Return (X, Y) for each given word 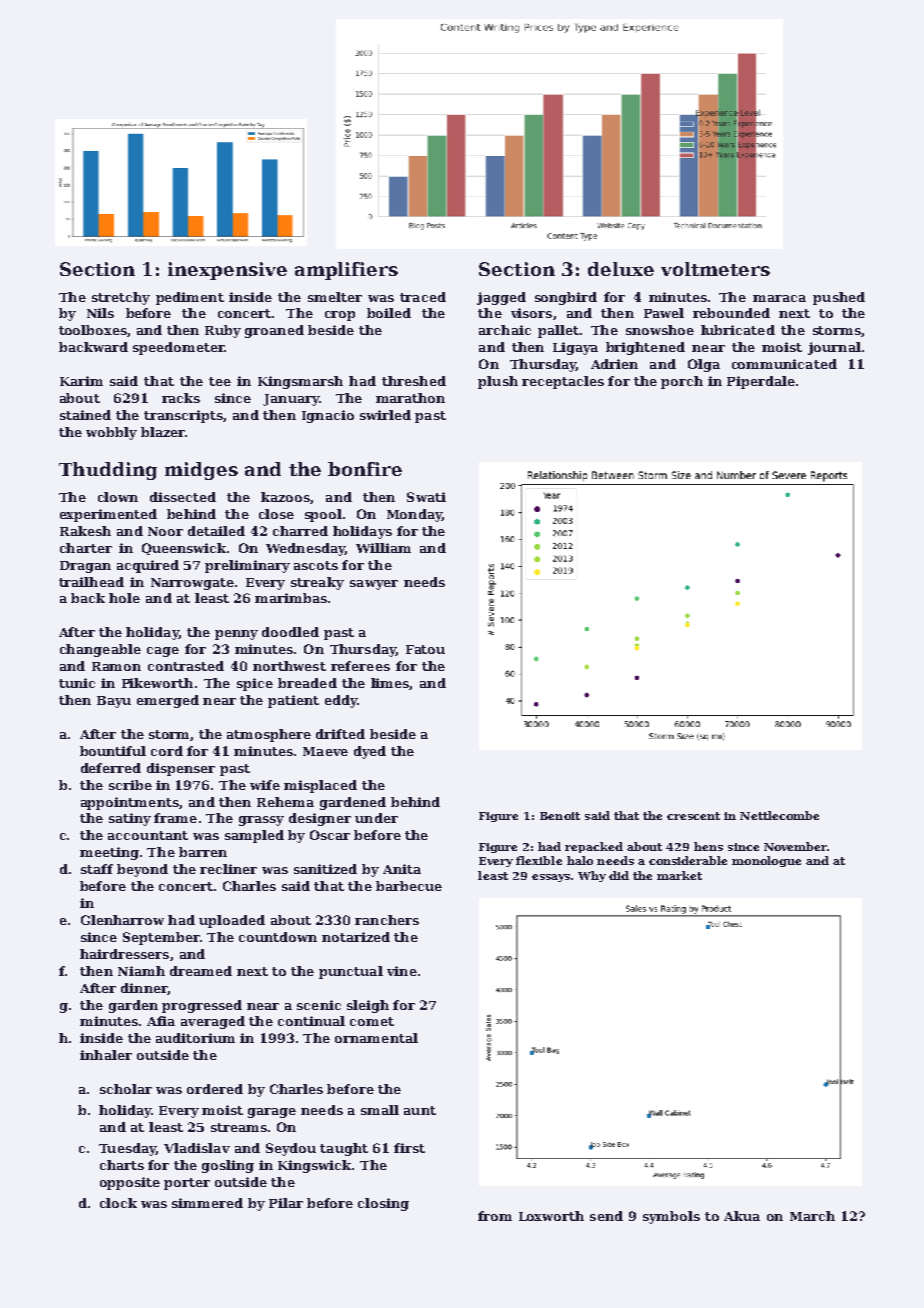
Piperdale (761, 382)
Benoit (560, 816)
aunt (420, 1110)
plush (498, 382)
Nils (100, 313)
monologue (766, 861)
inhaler (106, 1055)
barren (203, 852)
